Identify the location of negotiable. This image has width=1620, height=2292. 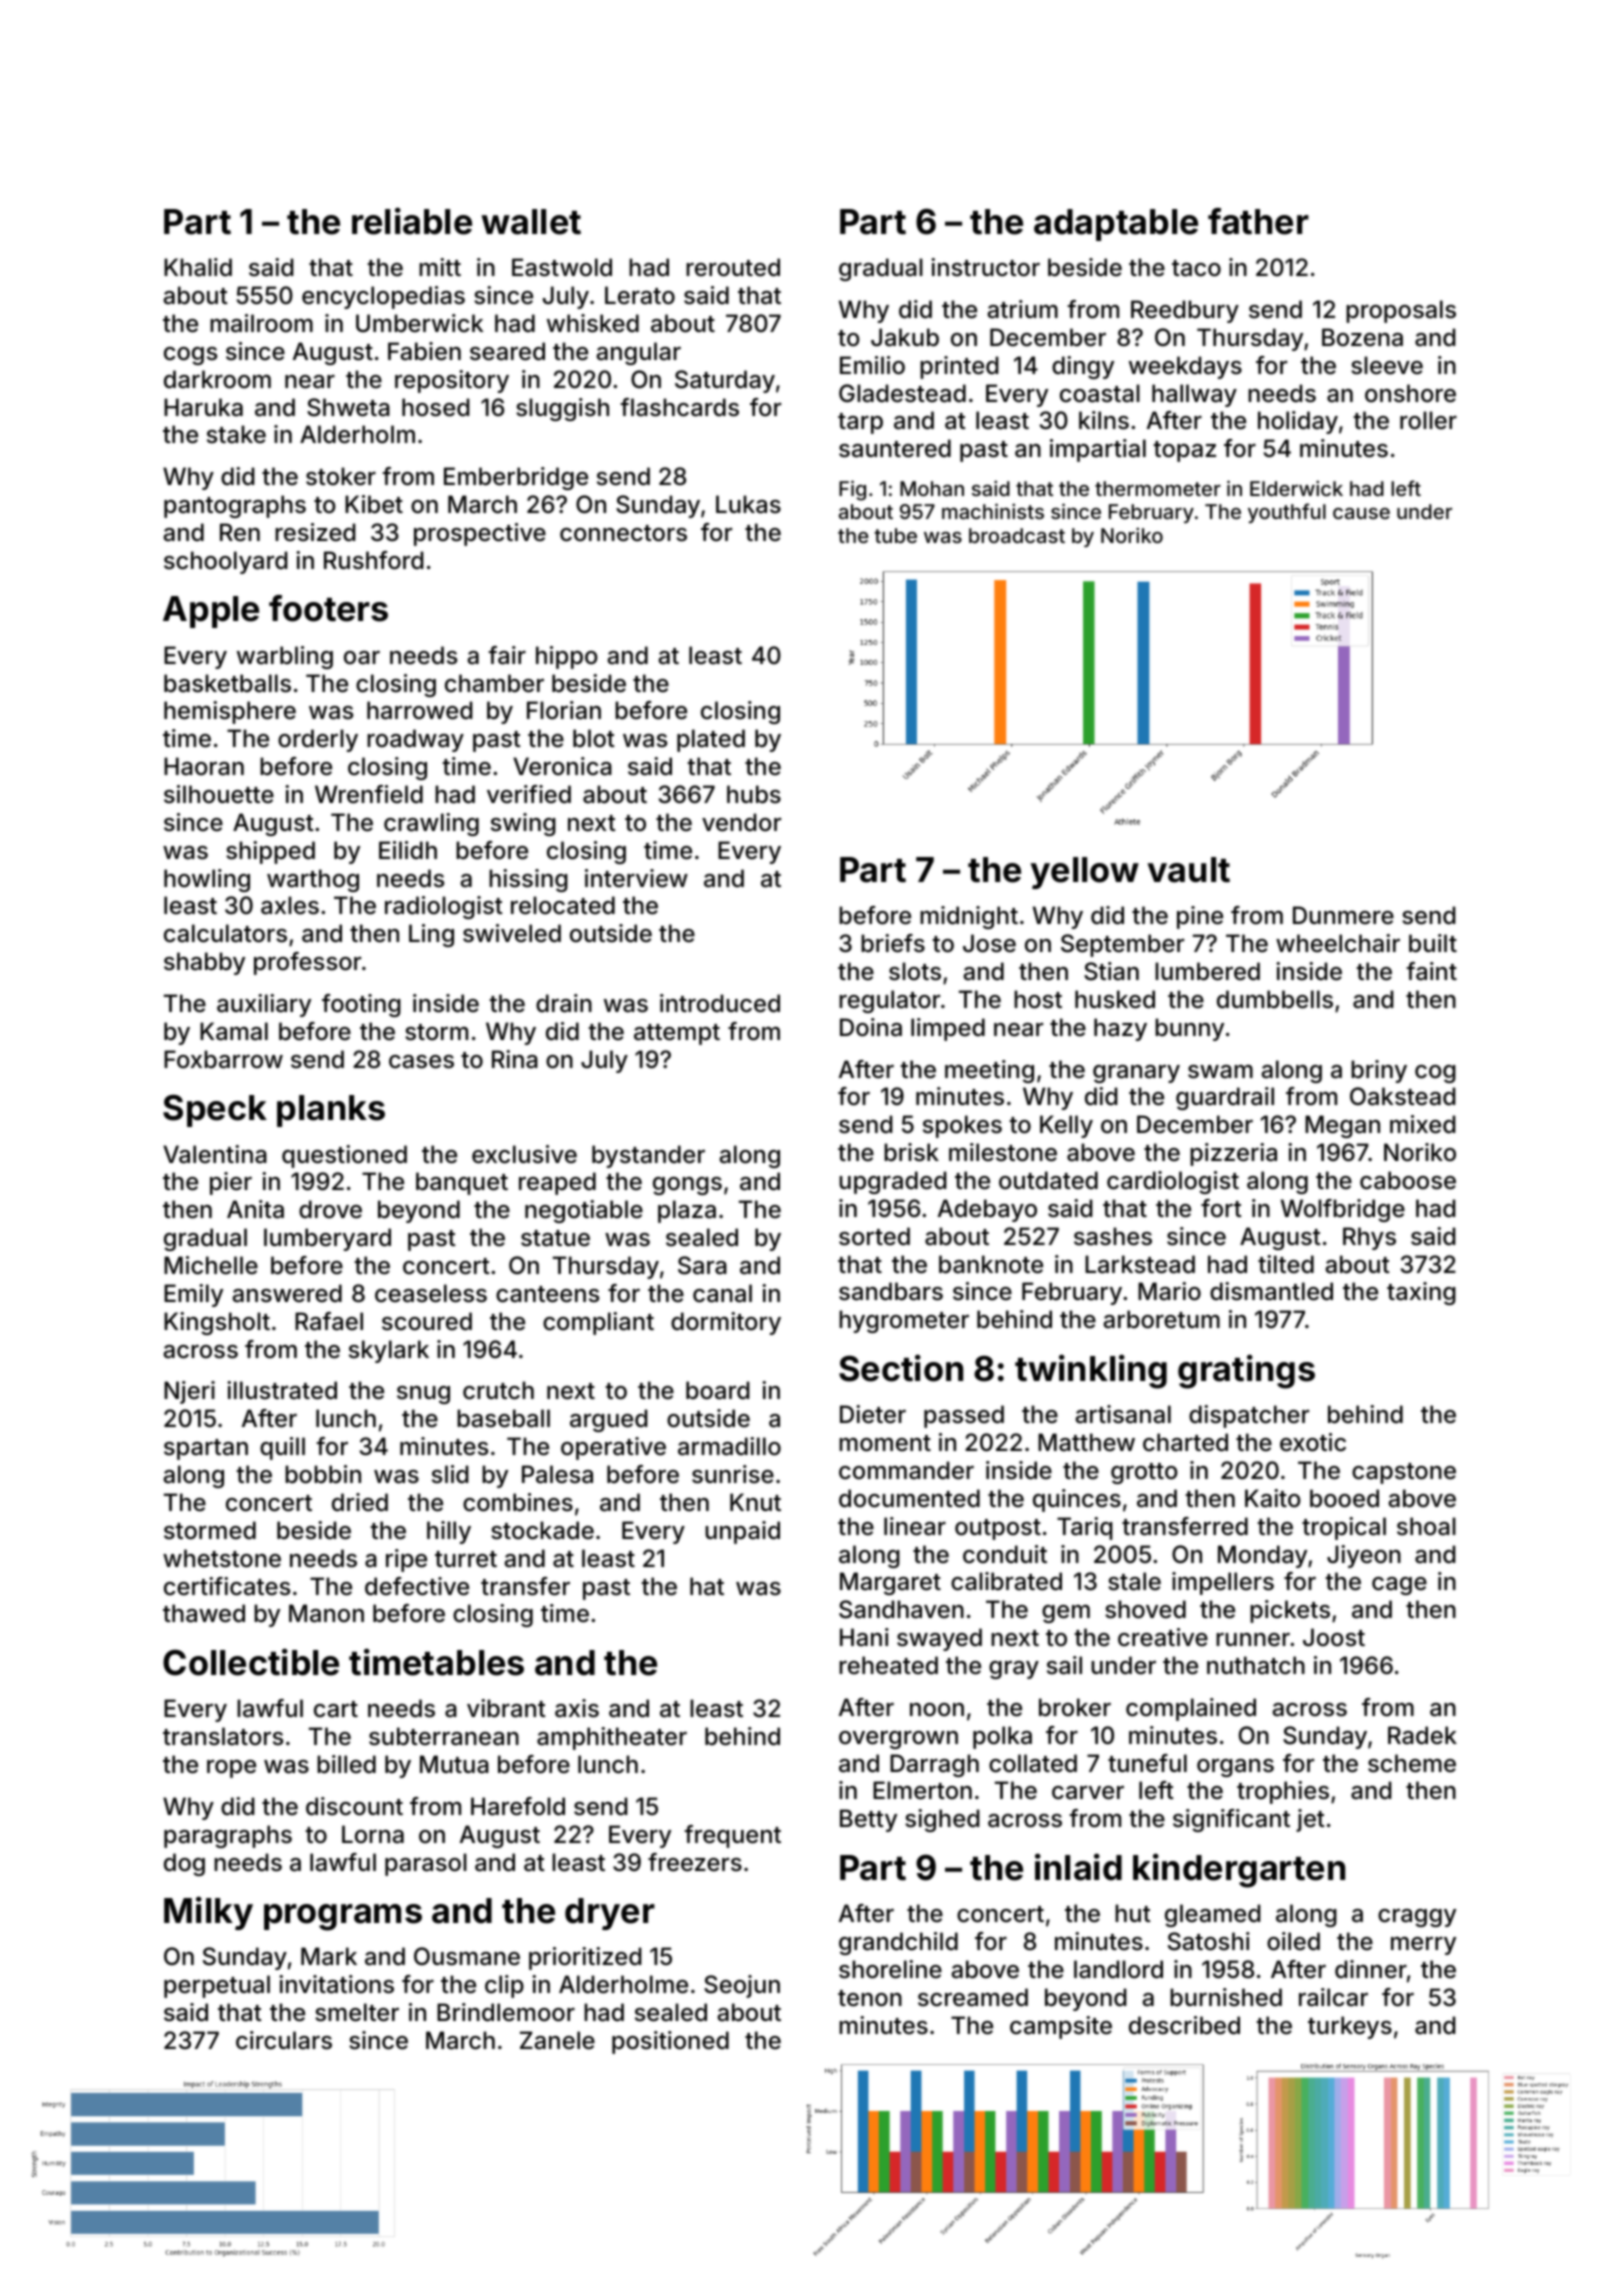
(584, 1211).
